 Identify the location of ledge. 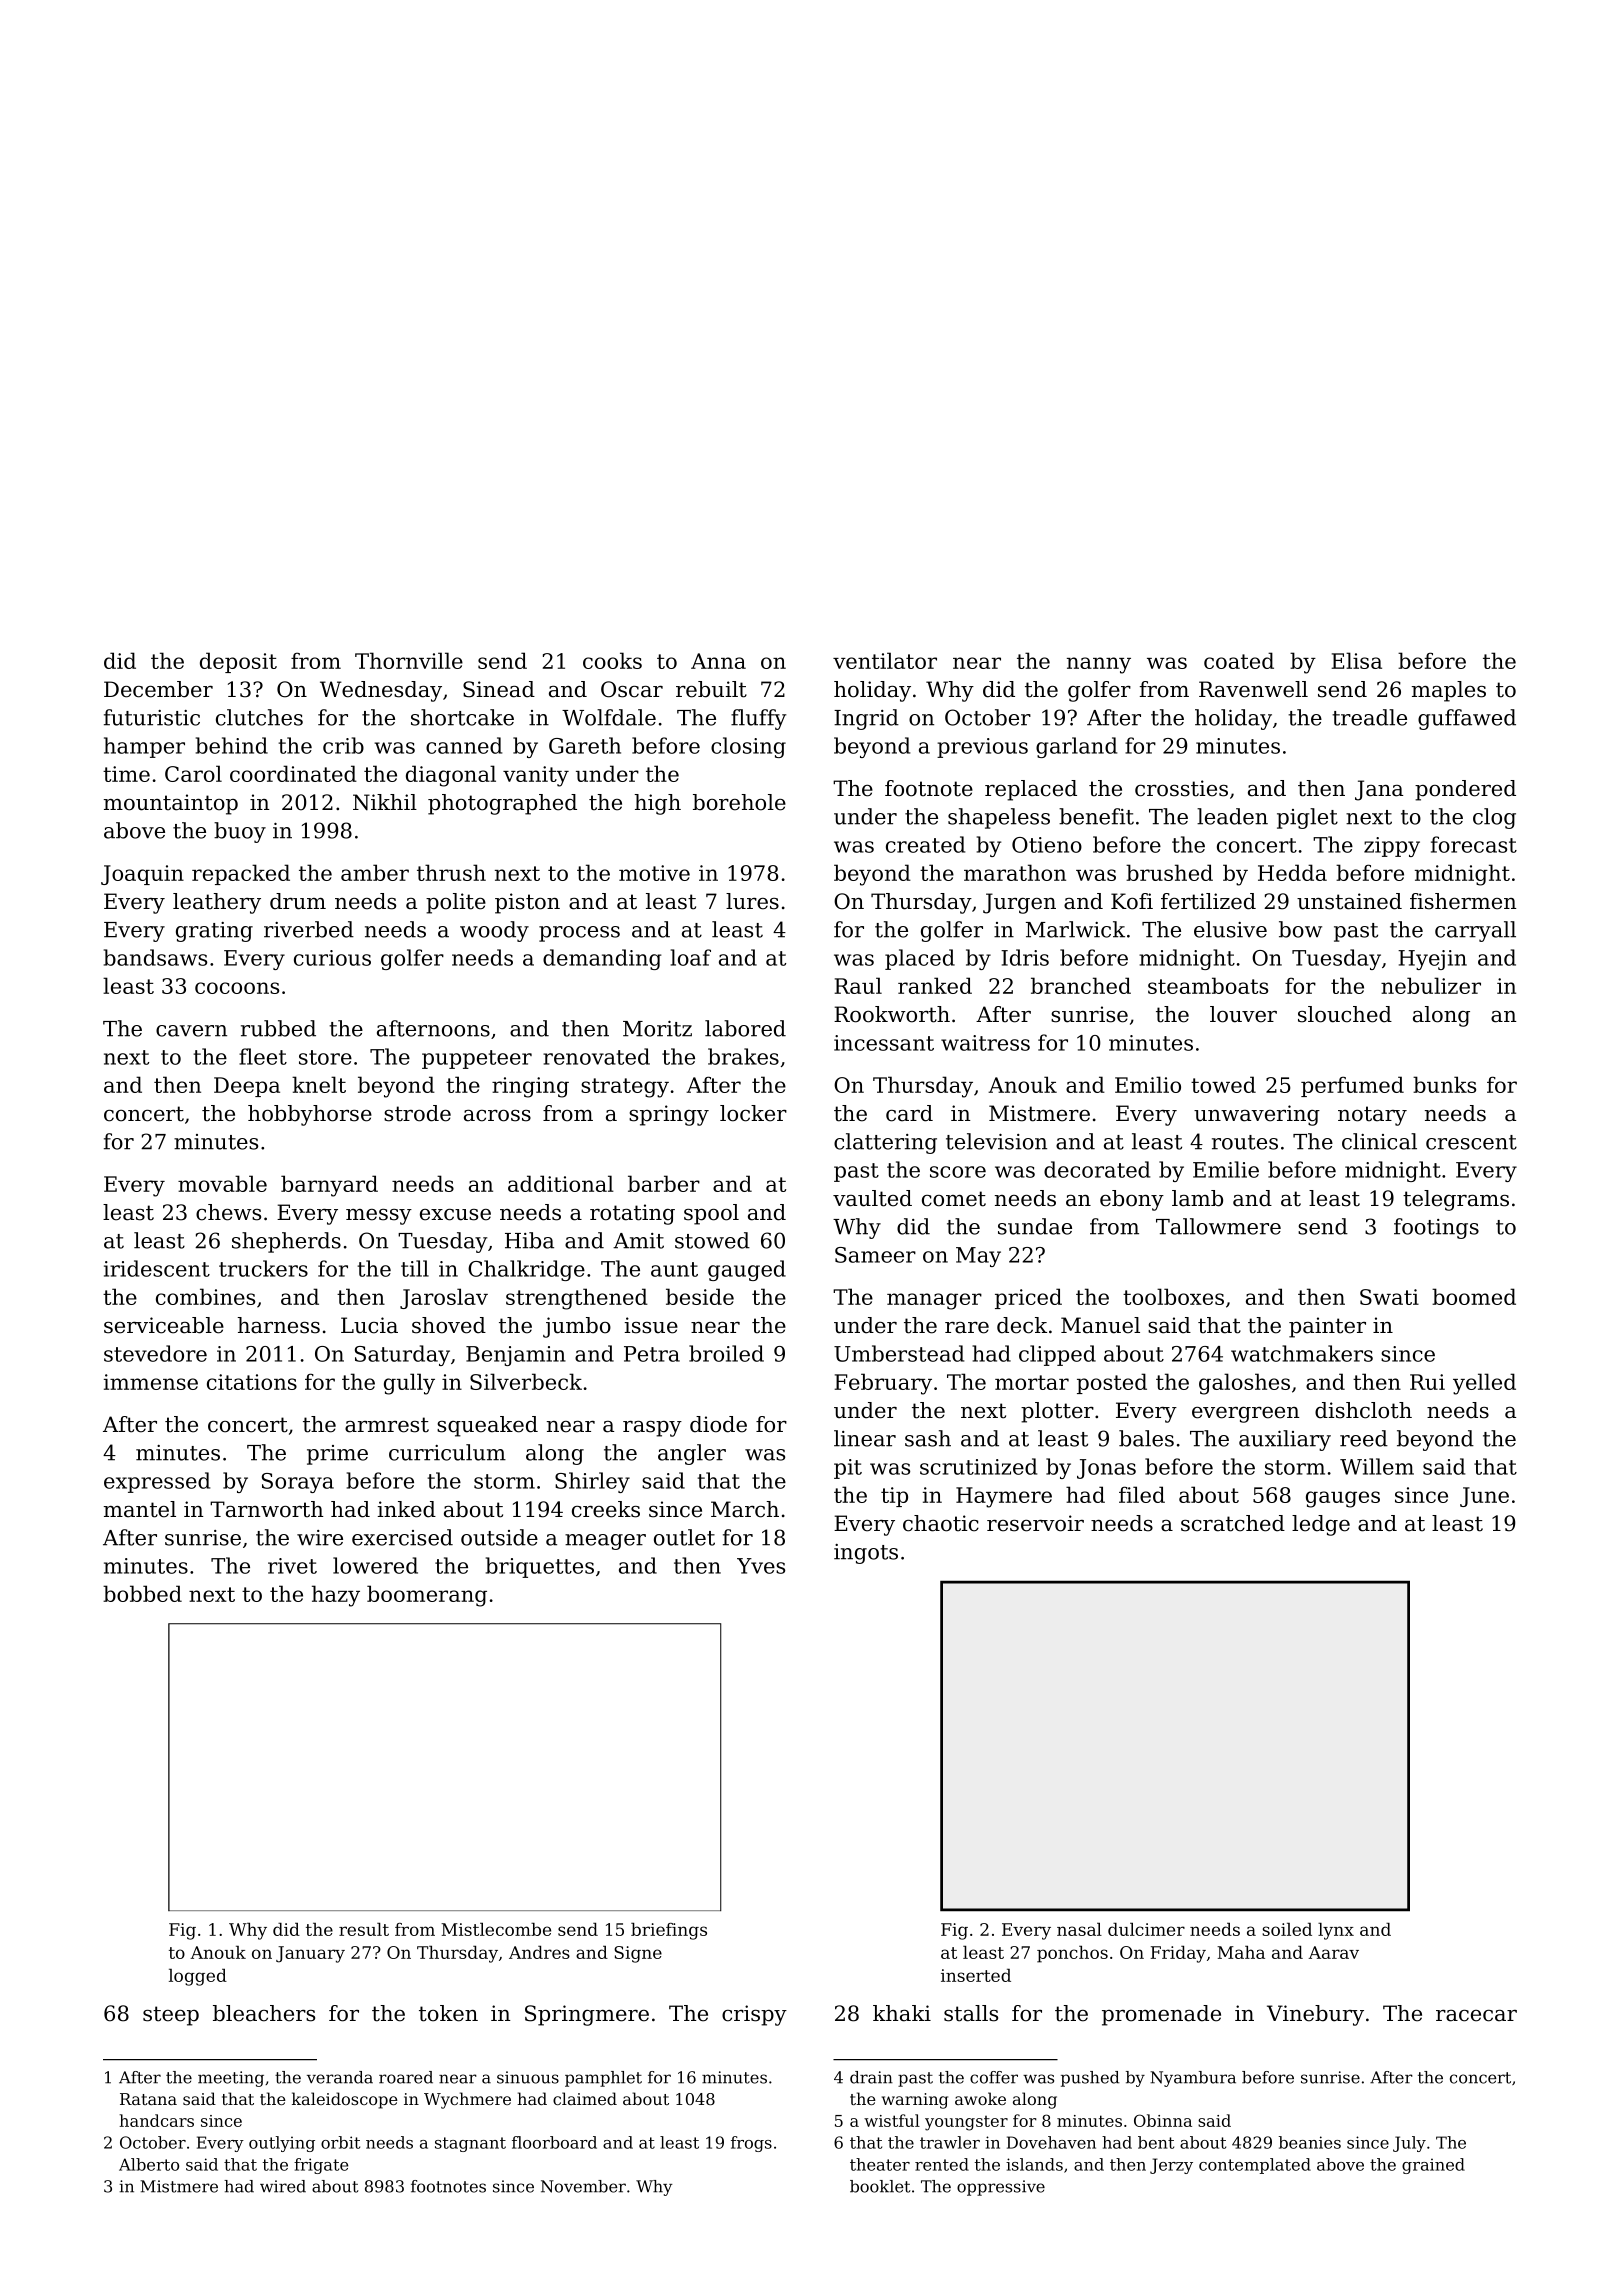
(1321, 1525).
